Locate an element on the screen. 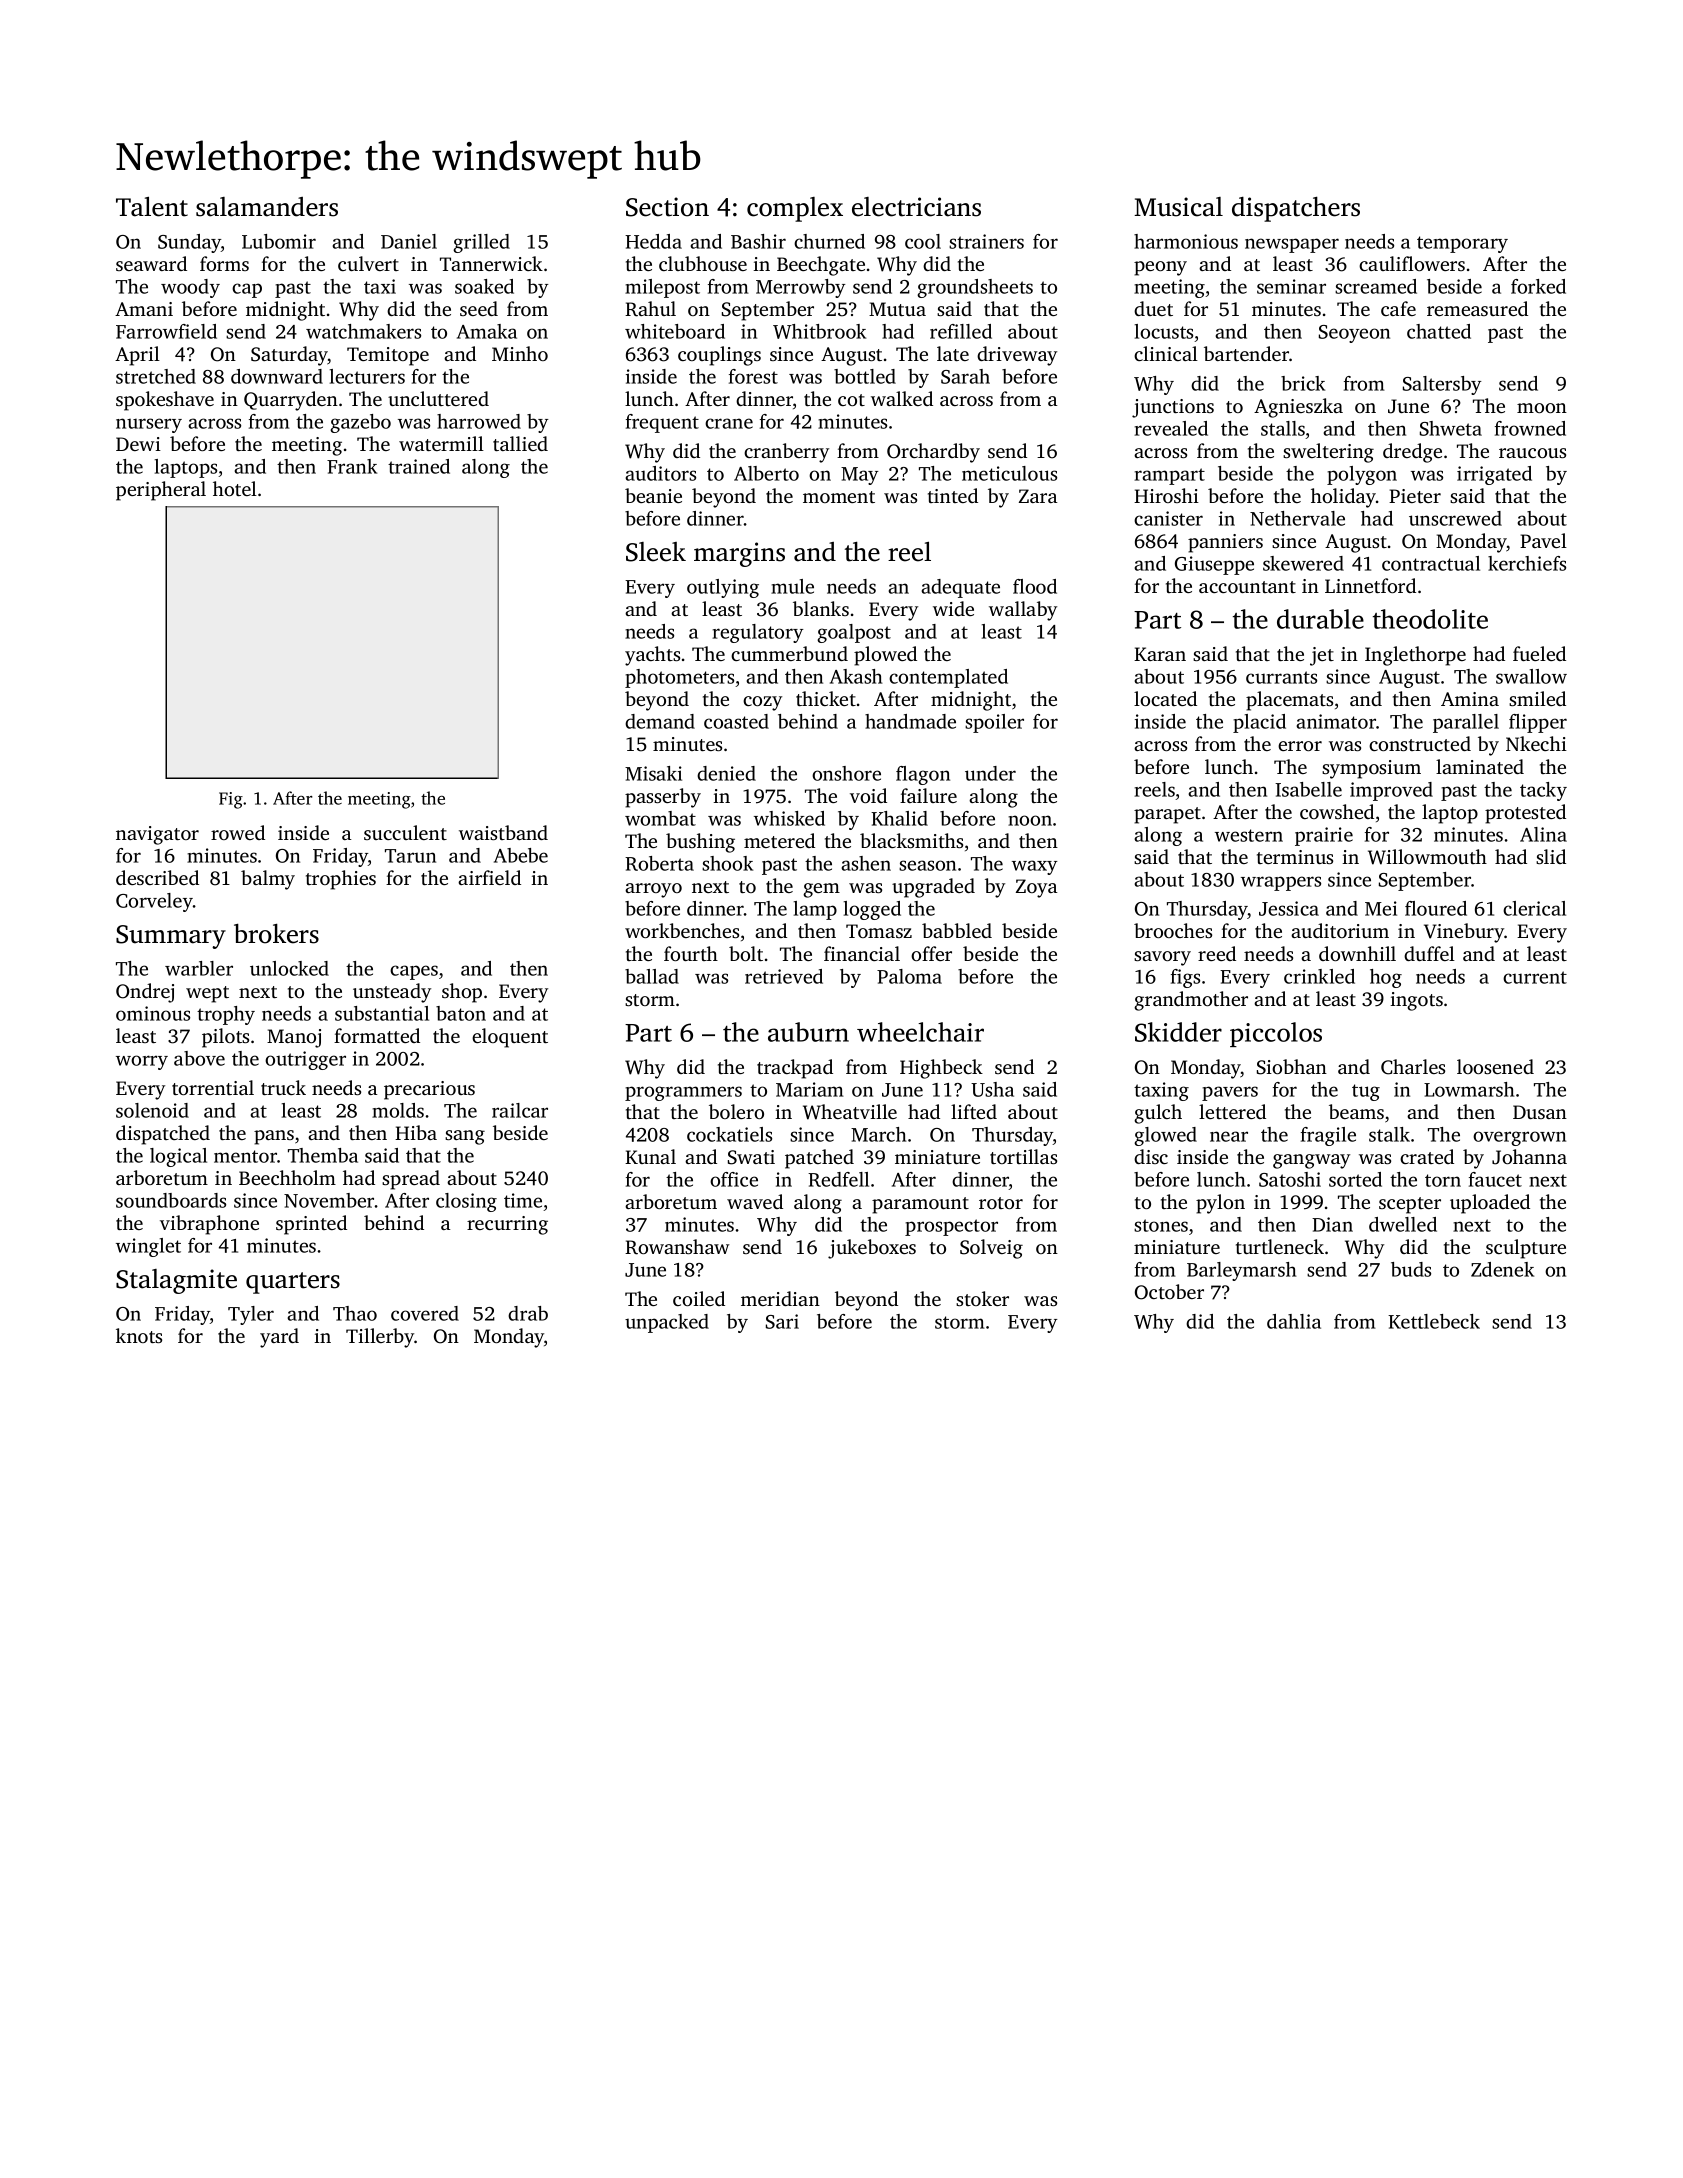 The height and width of the screenshot is (2178, 1683). succulent is located at coordinates (405, 832).
